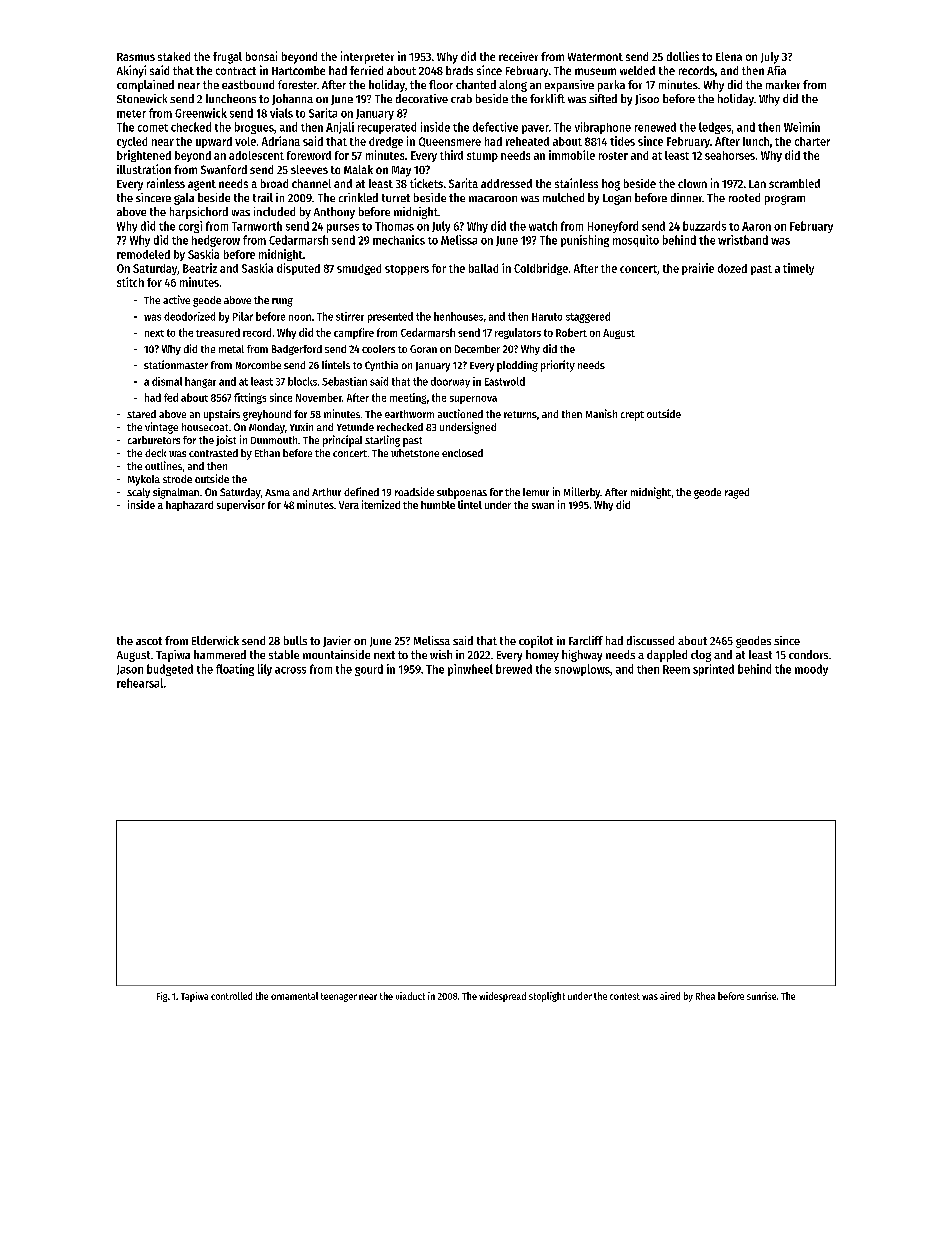 The width and height of the screenshot is (952, 1233). Describe the element at coordinates (138, 493) in the screenshot. I see `scaly` at that location.
